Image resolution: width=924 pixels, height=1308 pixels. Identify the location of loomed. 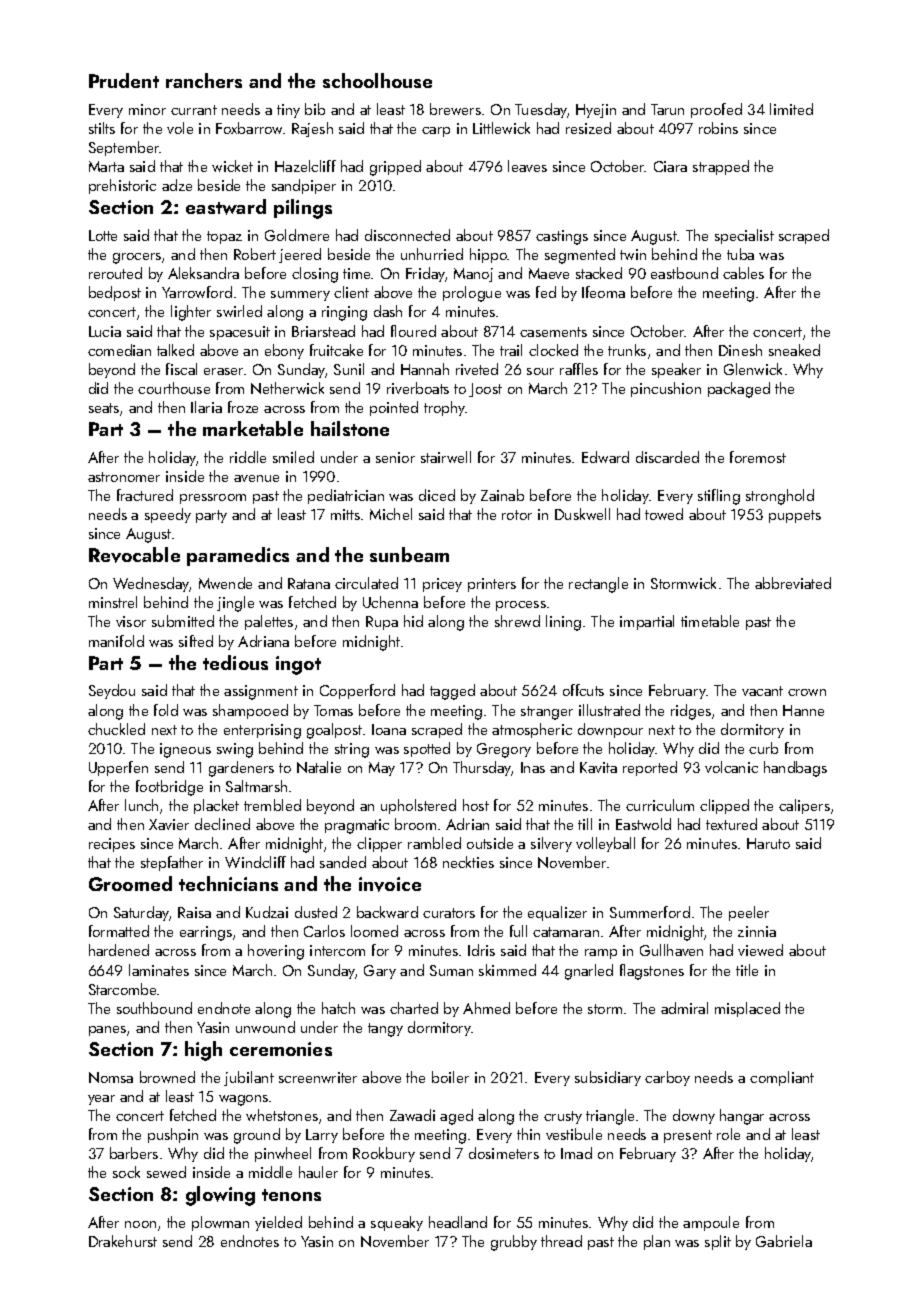
(374, 931).
